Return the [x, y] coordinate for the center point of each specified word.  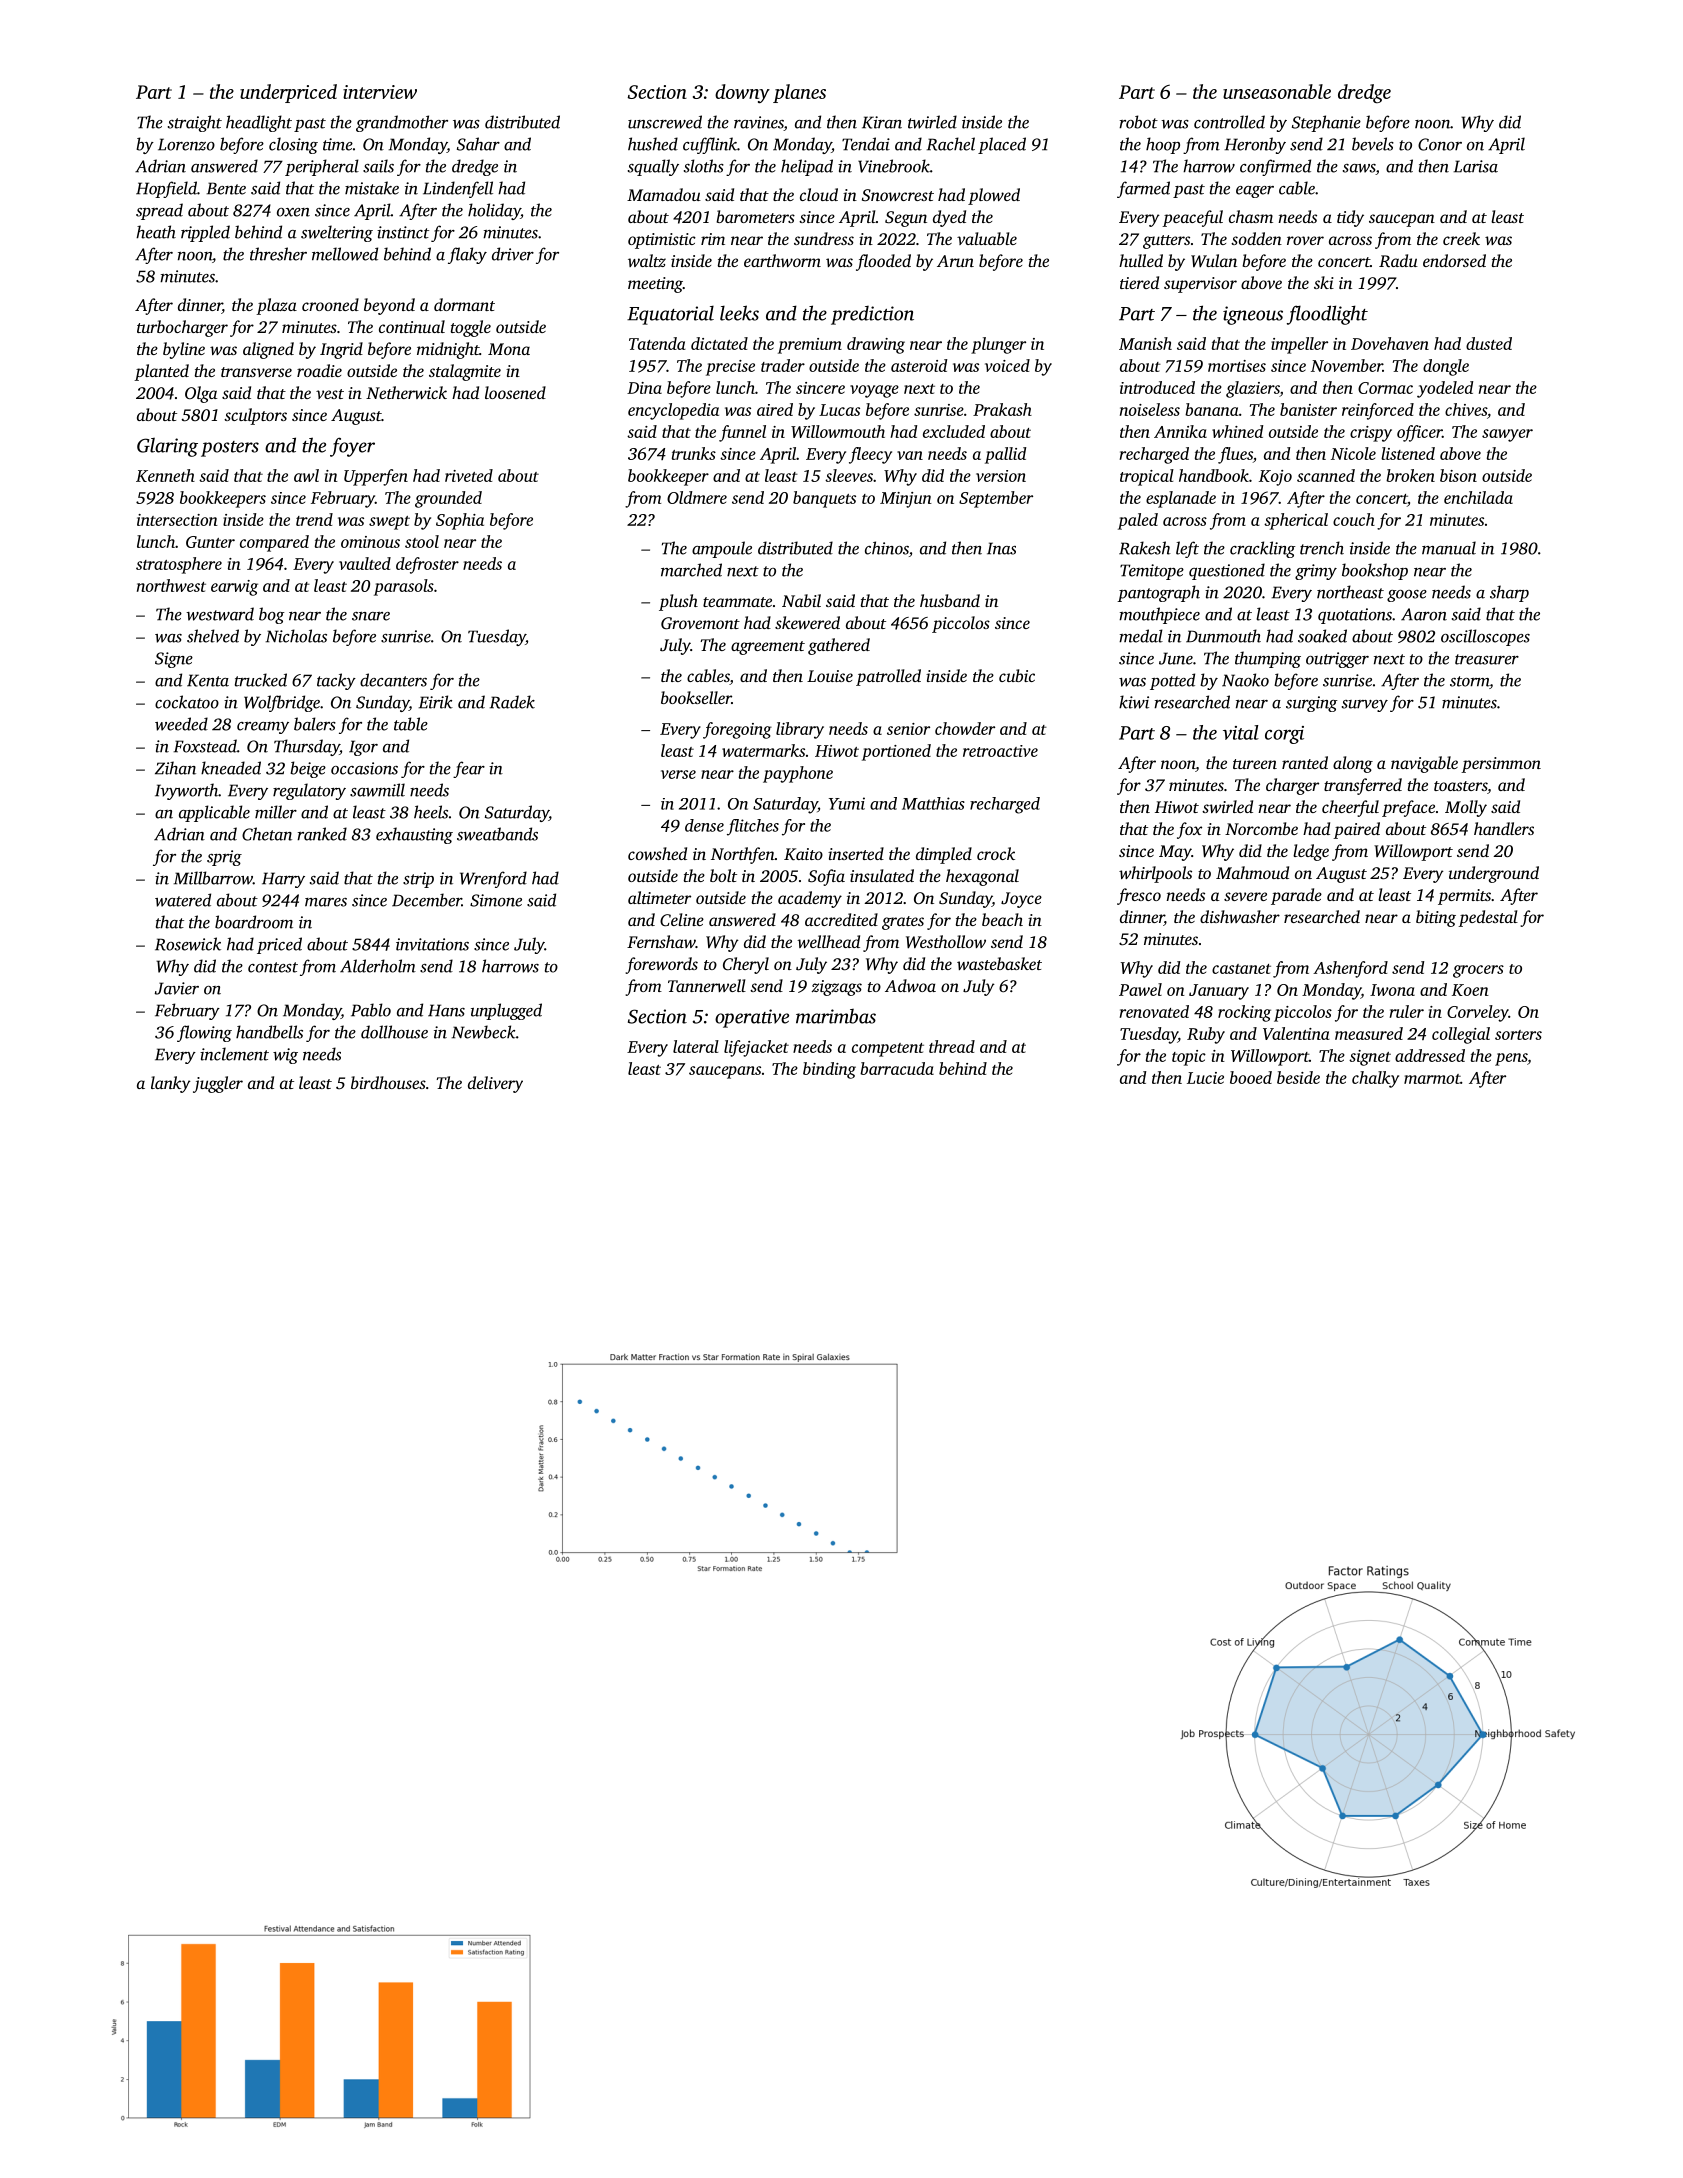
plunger [998, 345]
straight [195, 123]
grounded [448, 499]
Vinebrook [894, 166]
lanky [171, 1084]
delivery [495, 1084]
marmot [1432, 1079]
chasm [1251, 216]
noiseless [1150, 409]
